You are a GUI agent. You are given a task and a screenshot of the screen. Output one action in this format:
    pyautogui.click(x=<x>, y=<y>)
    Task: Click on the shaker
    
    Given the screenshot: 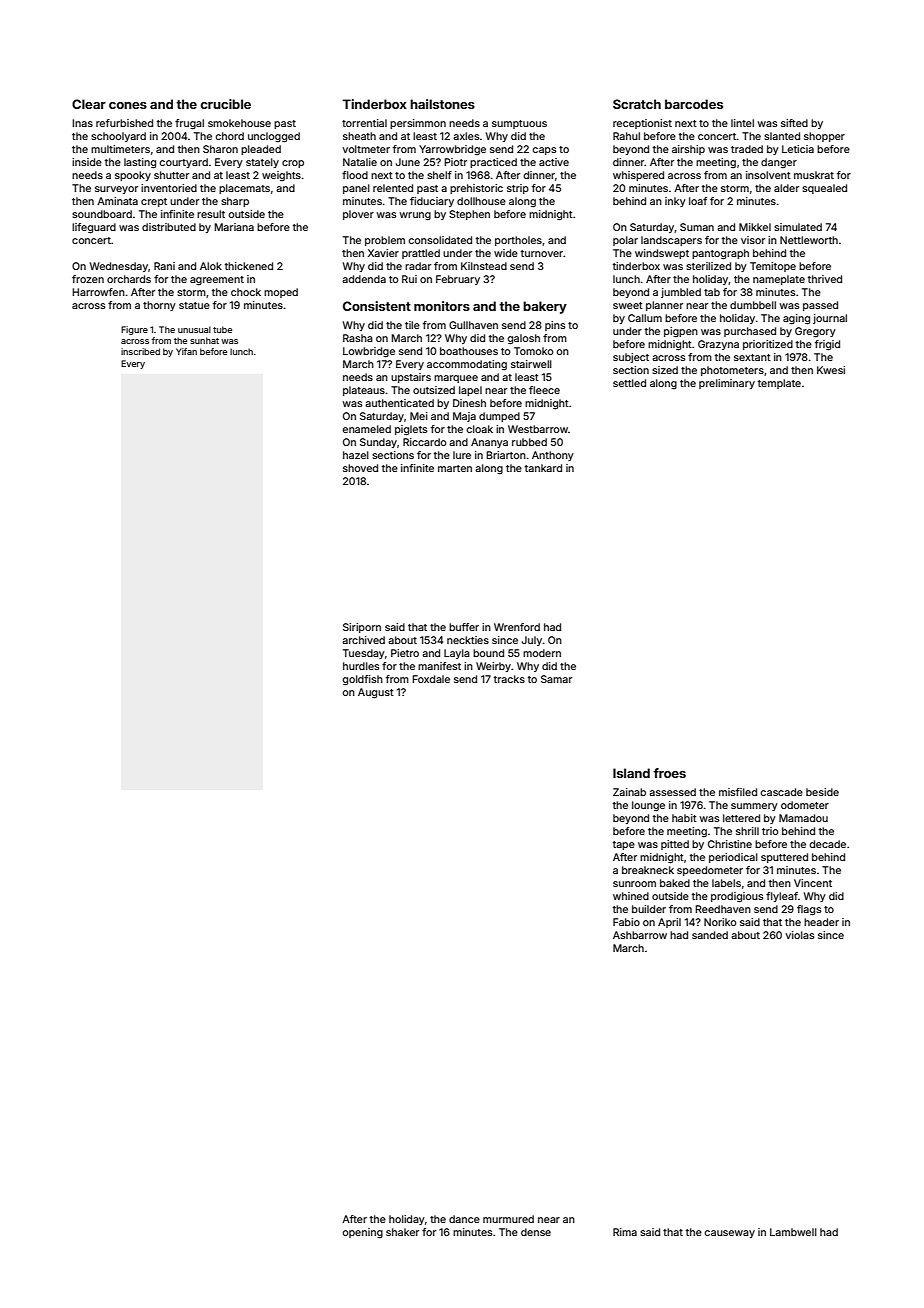 What is the action you would take?
    pyautogui.click(x=402, y=1232)
